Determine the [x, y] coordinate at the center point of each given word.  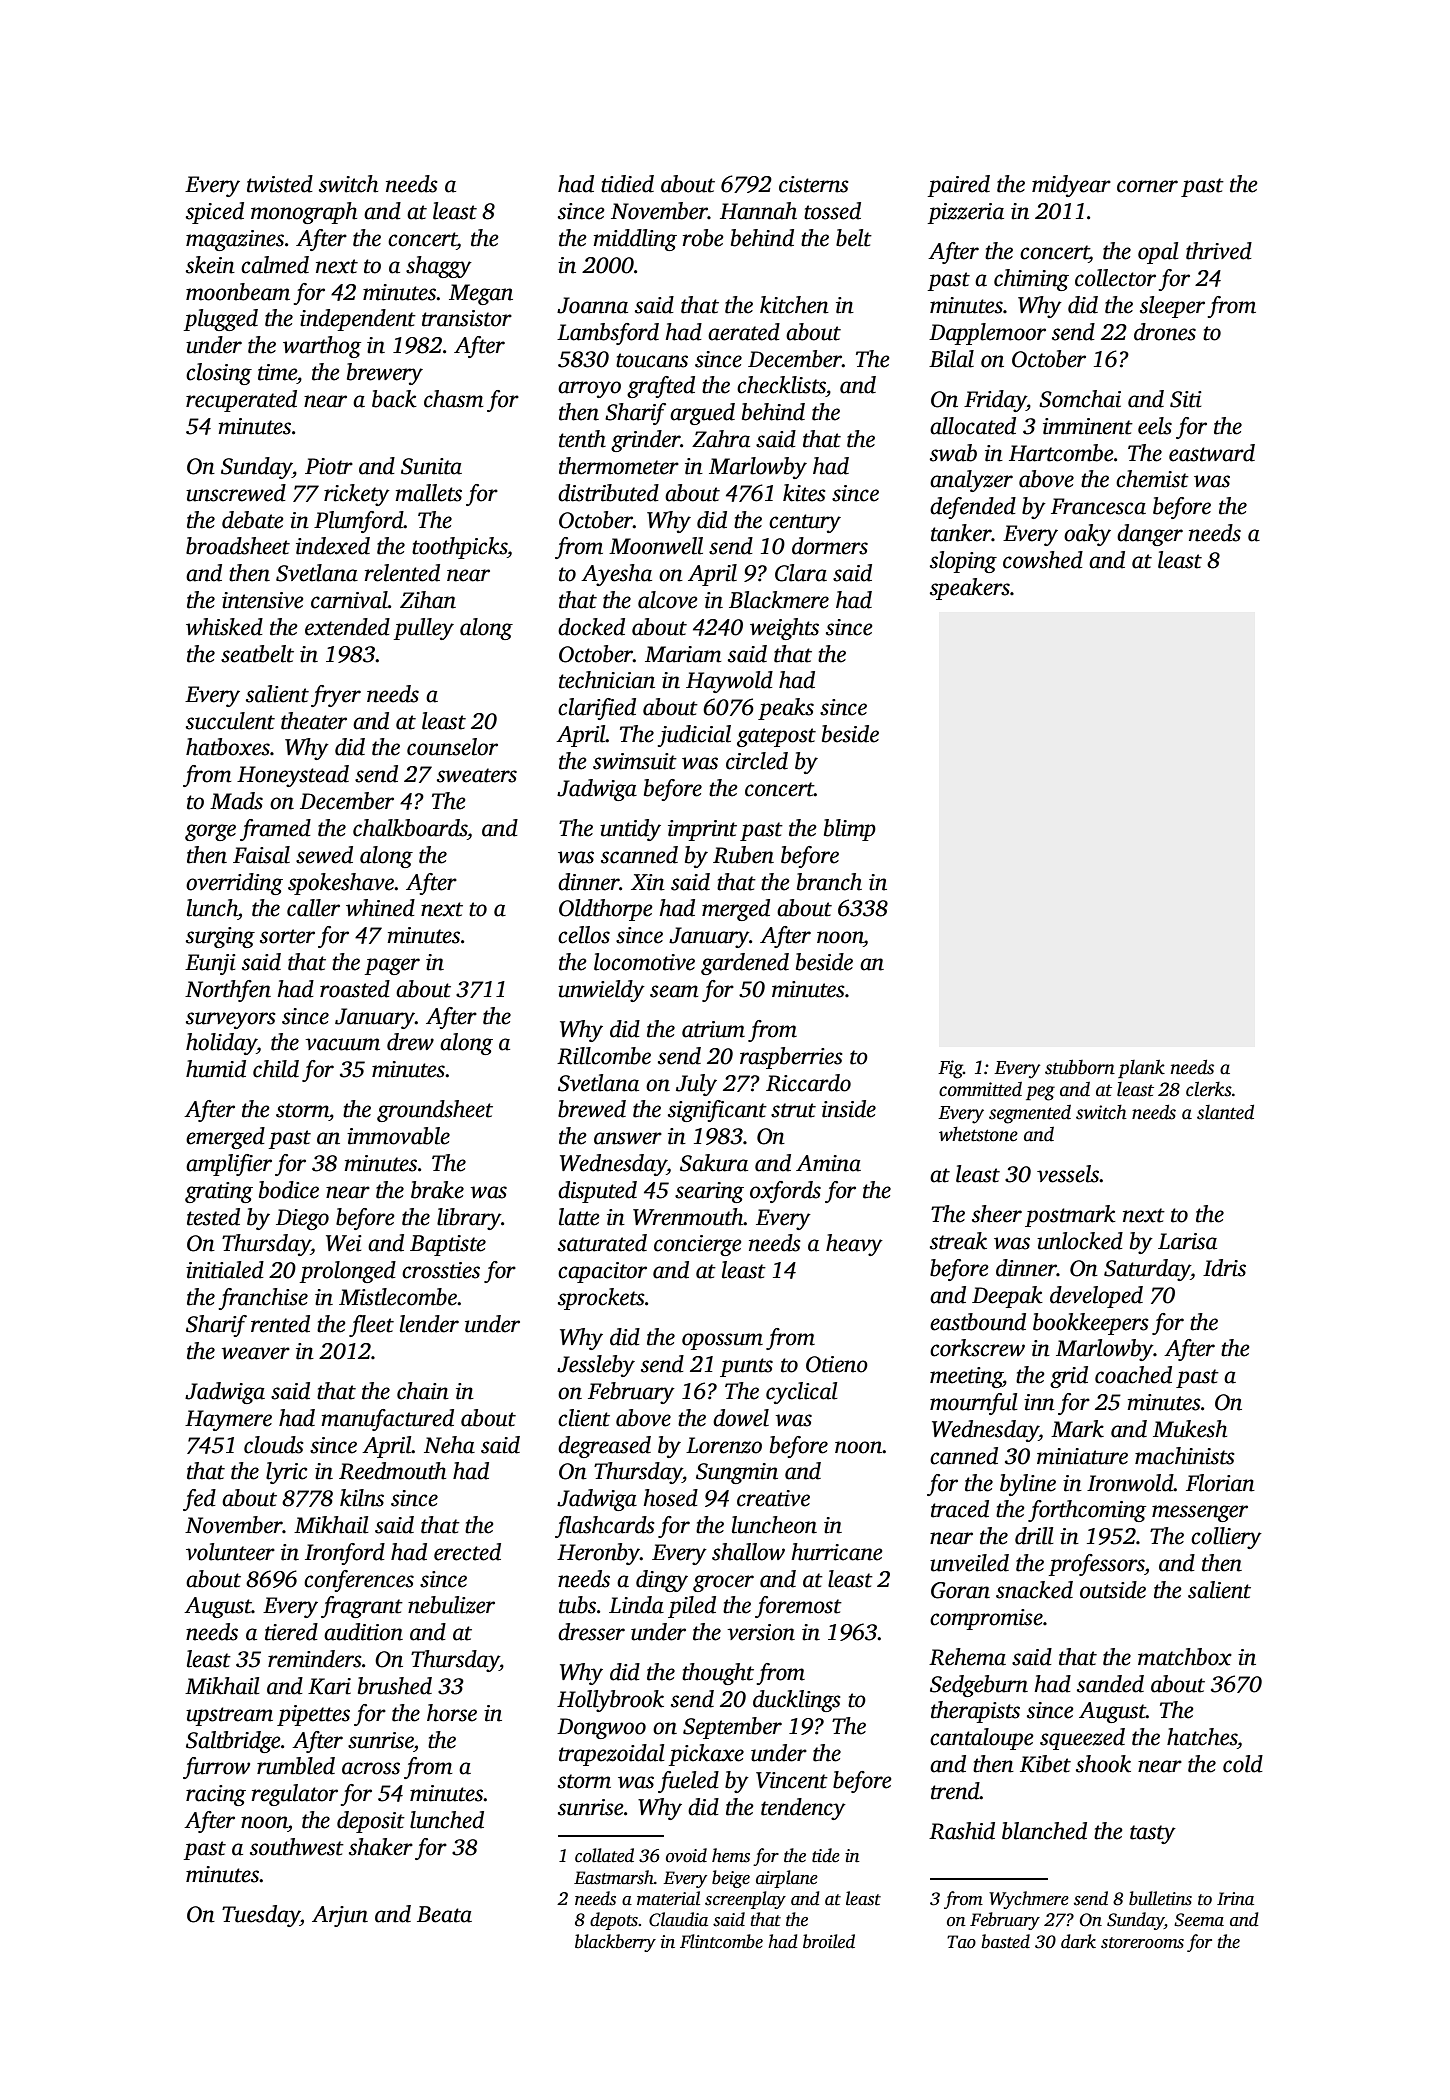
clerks [1209, 1089]
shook [1103, 1764]
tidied [627, 184]
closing [219, 374]
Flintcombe [721, 1941]
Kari [329, 1686]
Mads [236, 801]
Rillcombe [604, 1056]
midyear [1071, 186]
